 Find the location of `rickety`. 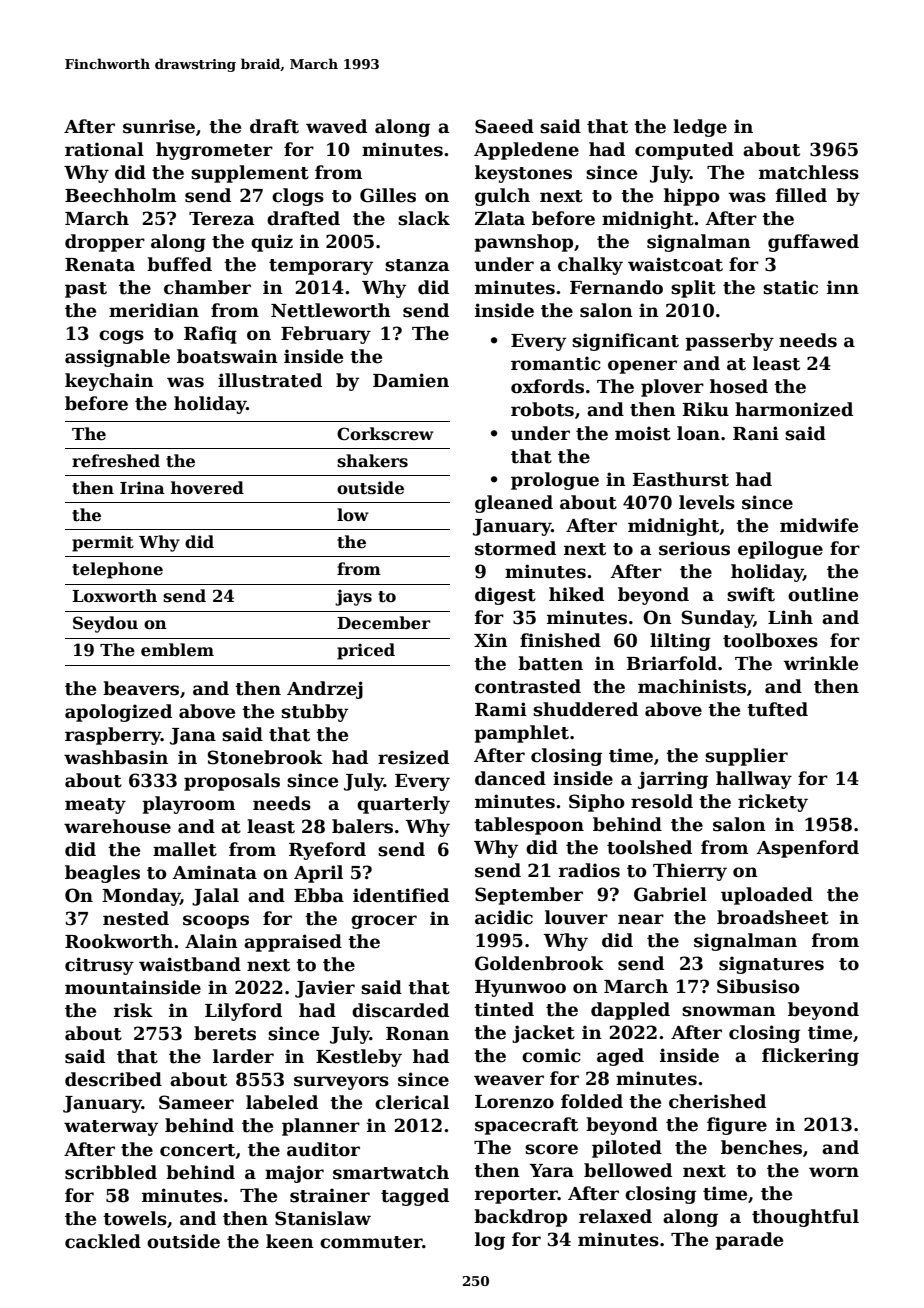

rickety is located at coordinates (773, 803).
